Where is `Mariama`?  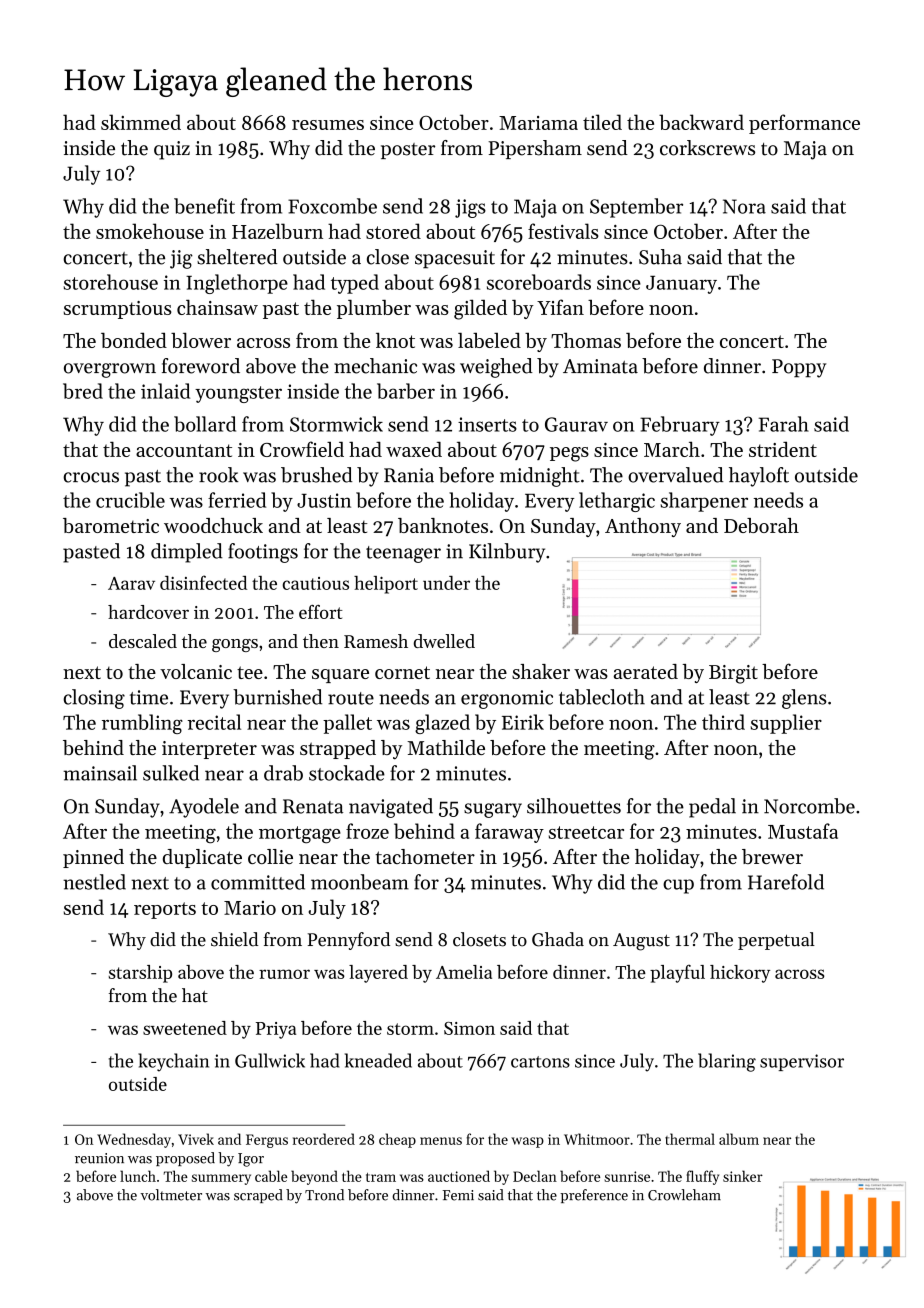
Mariama is located at coordinates (538, 123).
